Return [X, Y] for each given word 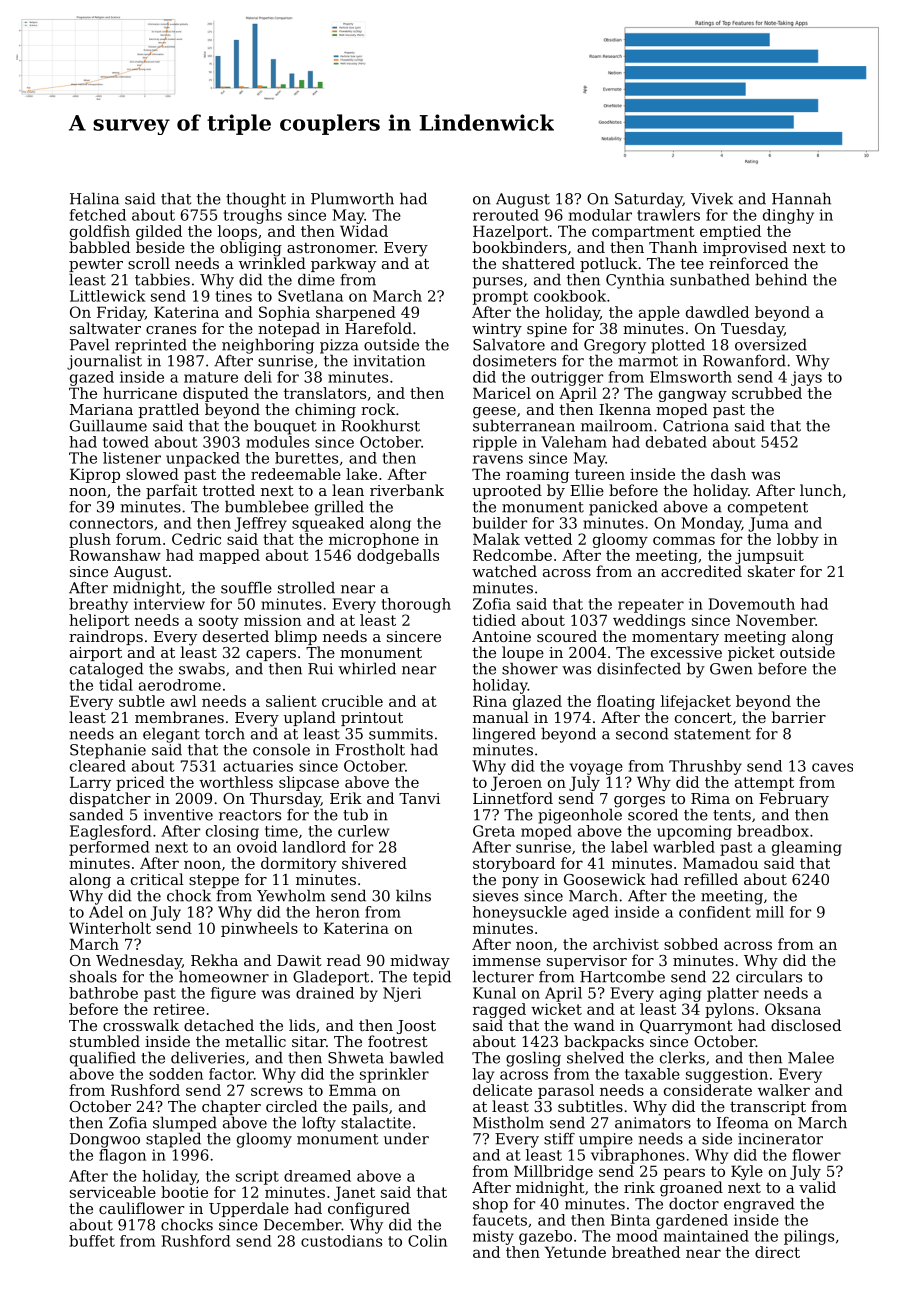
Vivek [712, 198]
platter [733, 994]
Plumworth [352, 198]
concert [703, 717]
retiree [179, 1009]
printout [372, 719]
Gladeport [331, 978]
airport [96, 654]
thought [256, 200]
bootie [184, 1192]
